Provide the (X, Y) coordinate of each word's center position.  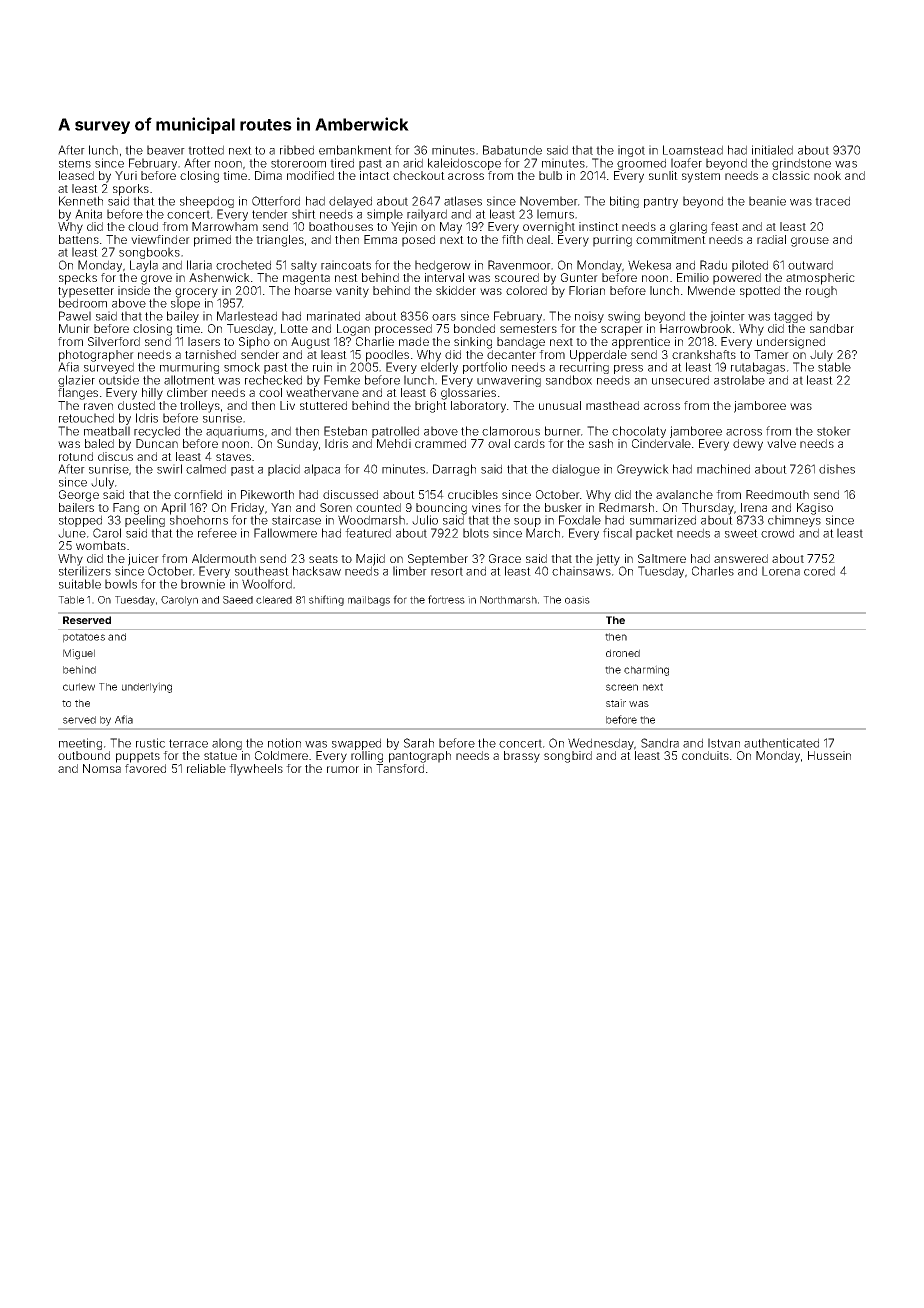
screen (622, 687)
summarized (663, 520)
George (79, 496)
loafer (686, 163)
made (414, 341)
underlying (147, 687)
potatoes (84, 638)
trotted (206, 150)
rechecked (273, 380)
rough (821, 292)
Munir (74, 328)
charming (646, 670)
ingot (631, 151)
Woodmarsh (371, 520)
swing (624, 317)
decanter (511, 354)
